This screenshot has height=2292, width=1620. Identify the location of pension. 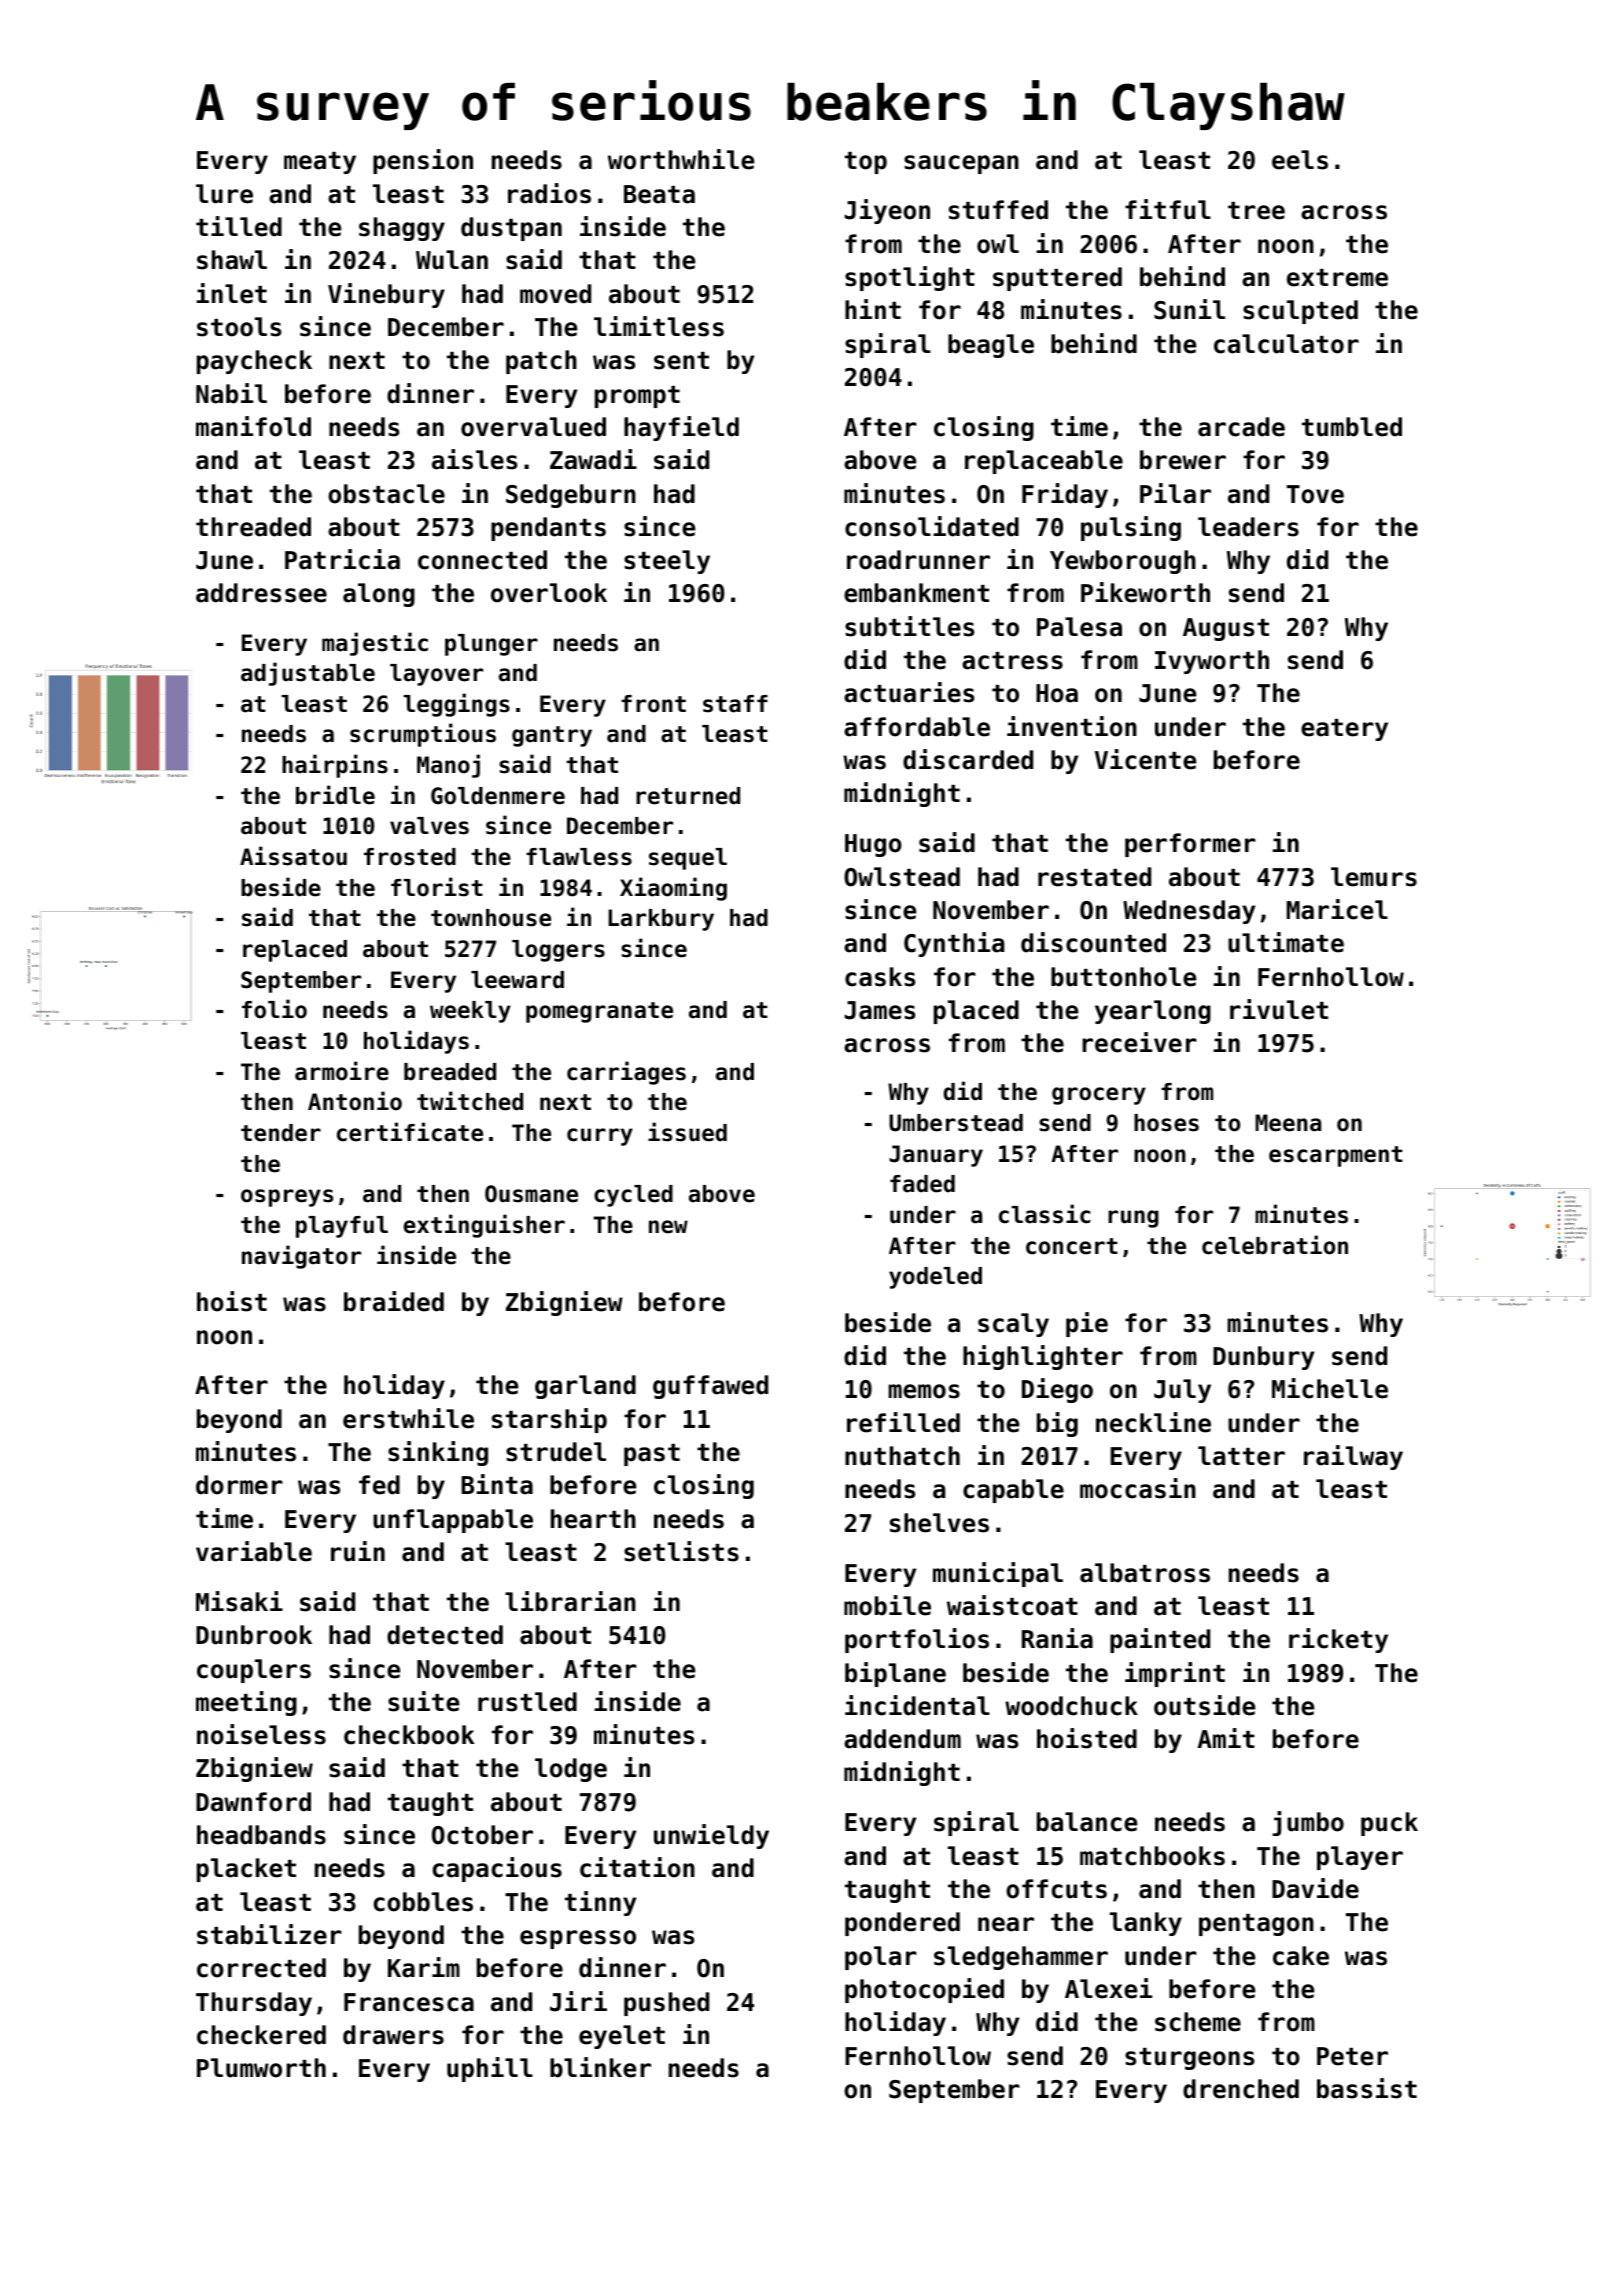
(423, 161).
